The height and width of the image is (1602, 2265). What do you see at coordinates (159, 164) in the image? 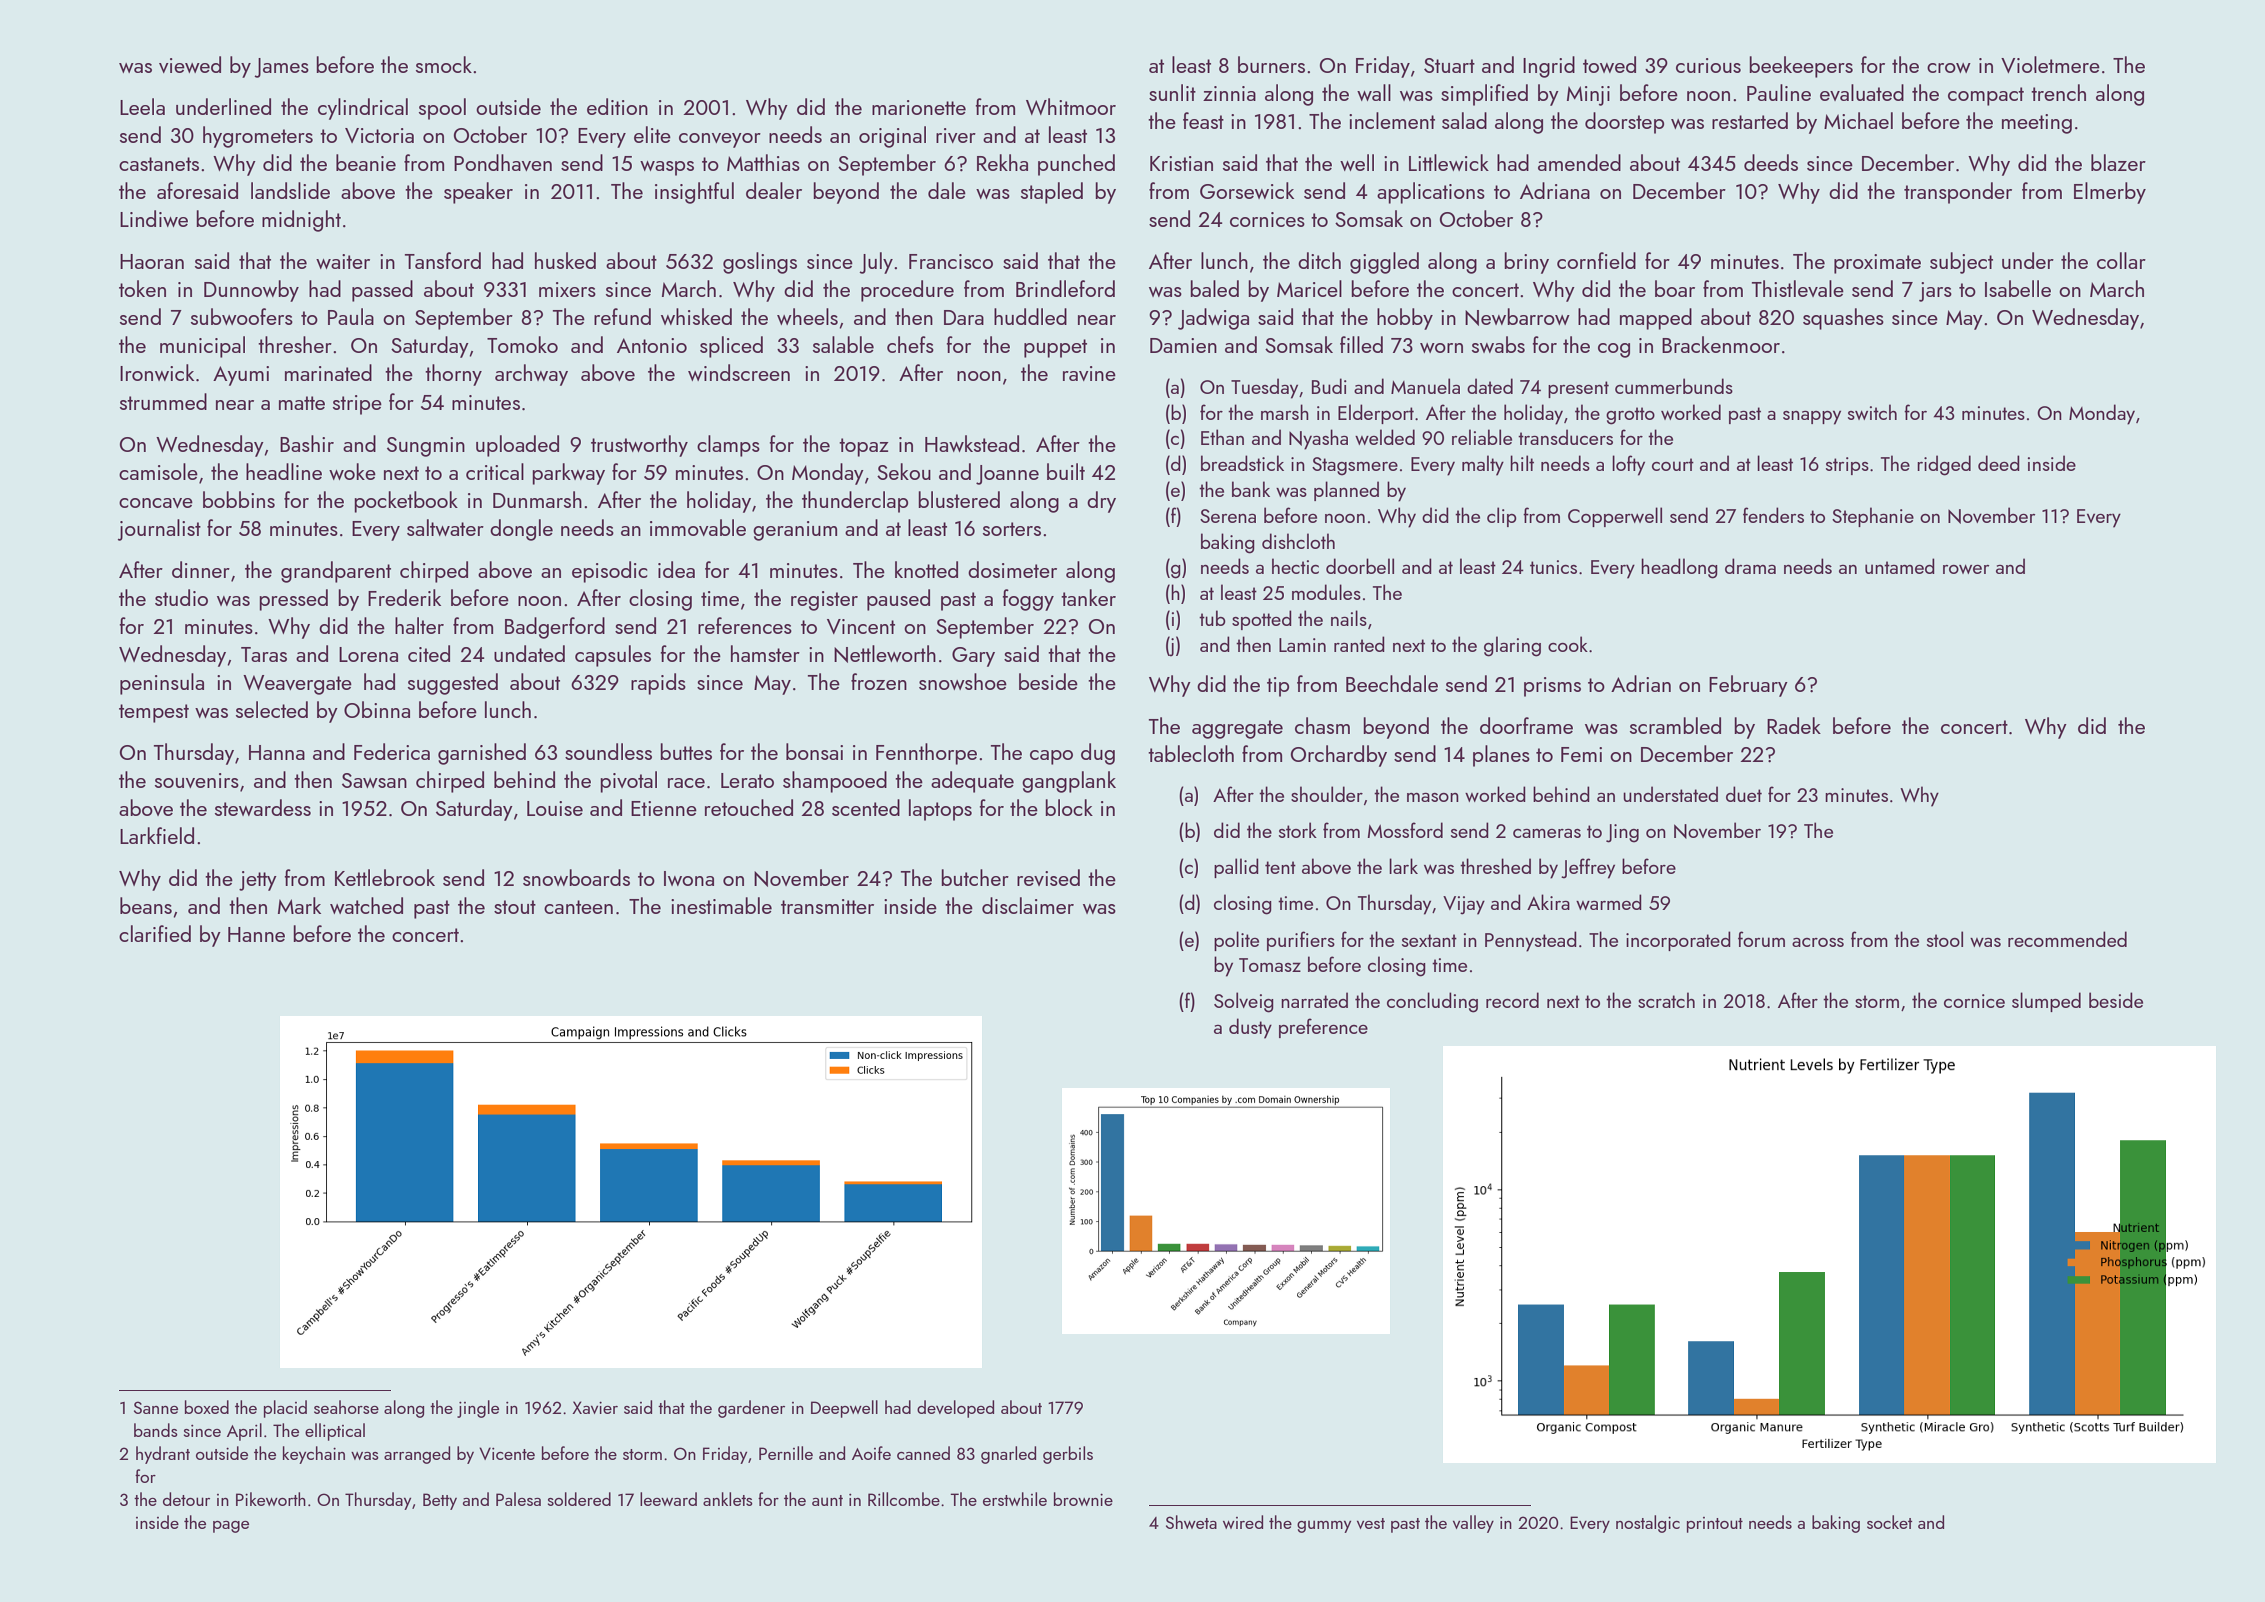
I see `castanets` at bounding box center [159, 164].
